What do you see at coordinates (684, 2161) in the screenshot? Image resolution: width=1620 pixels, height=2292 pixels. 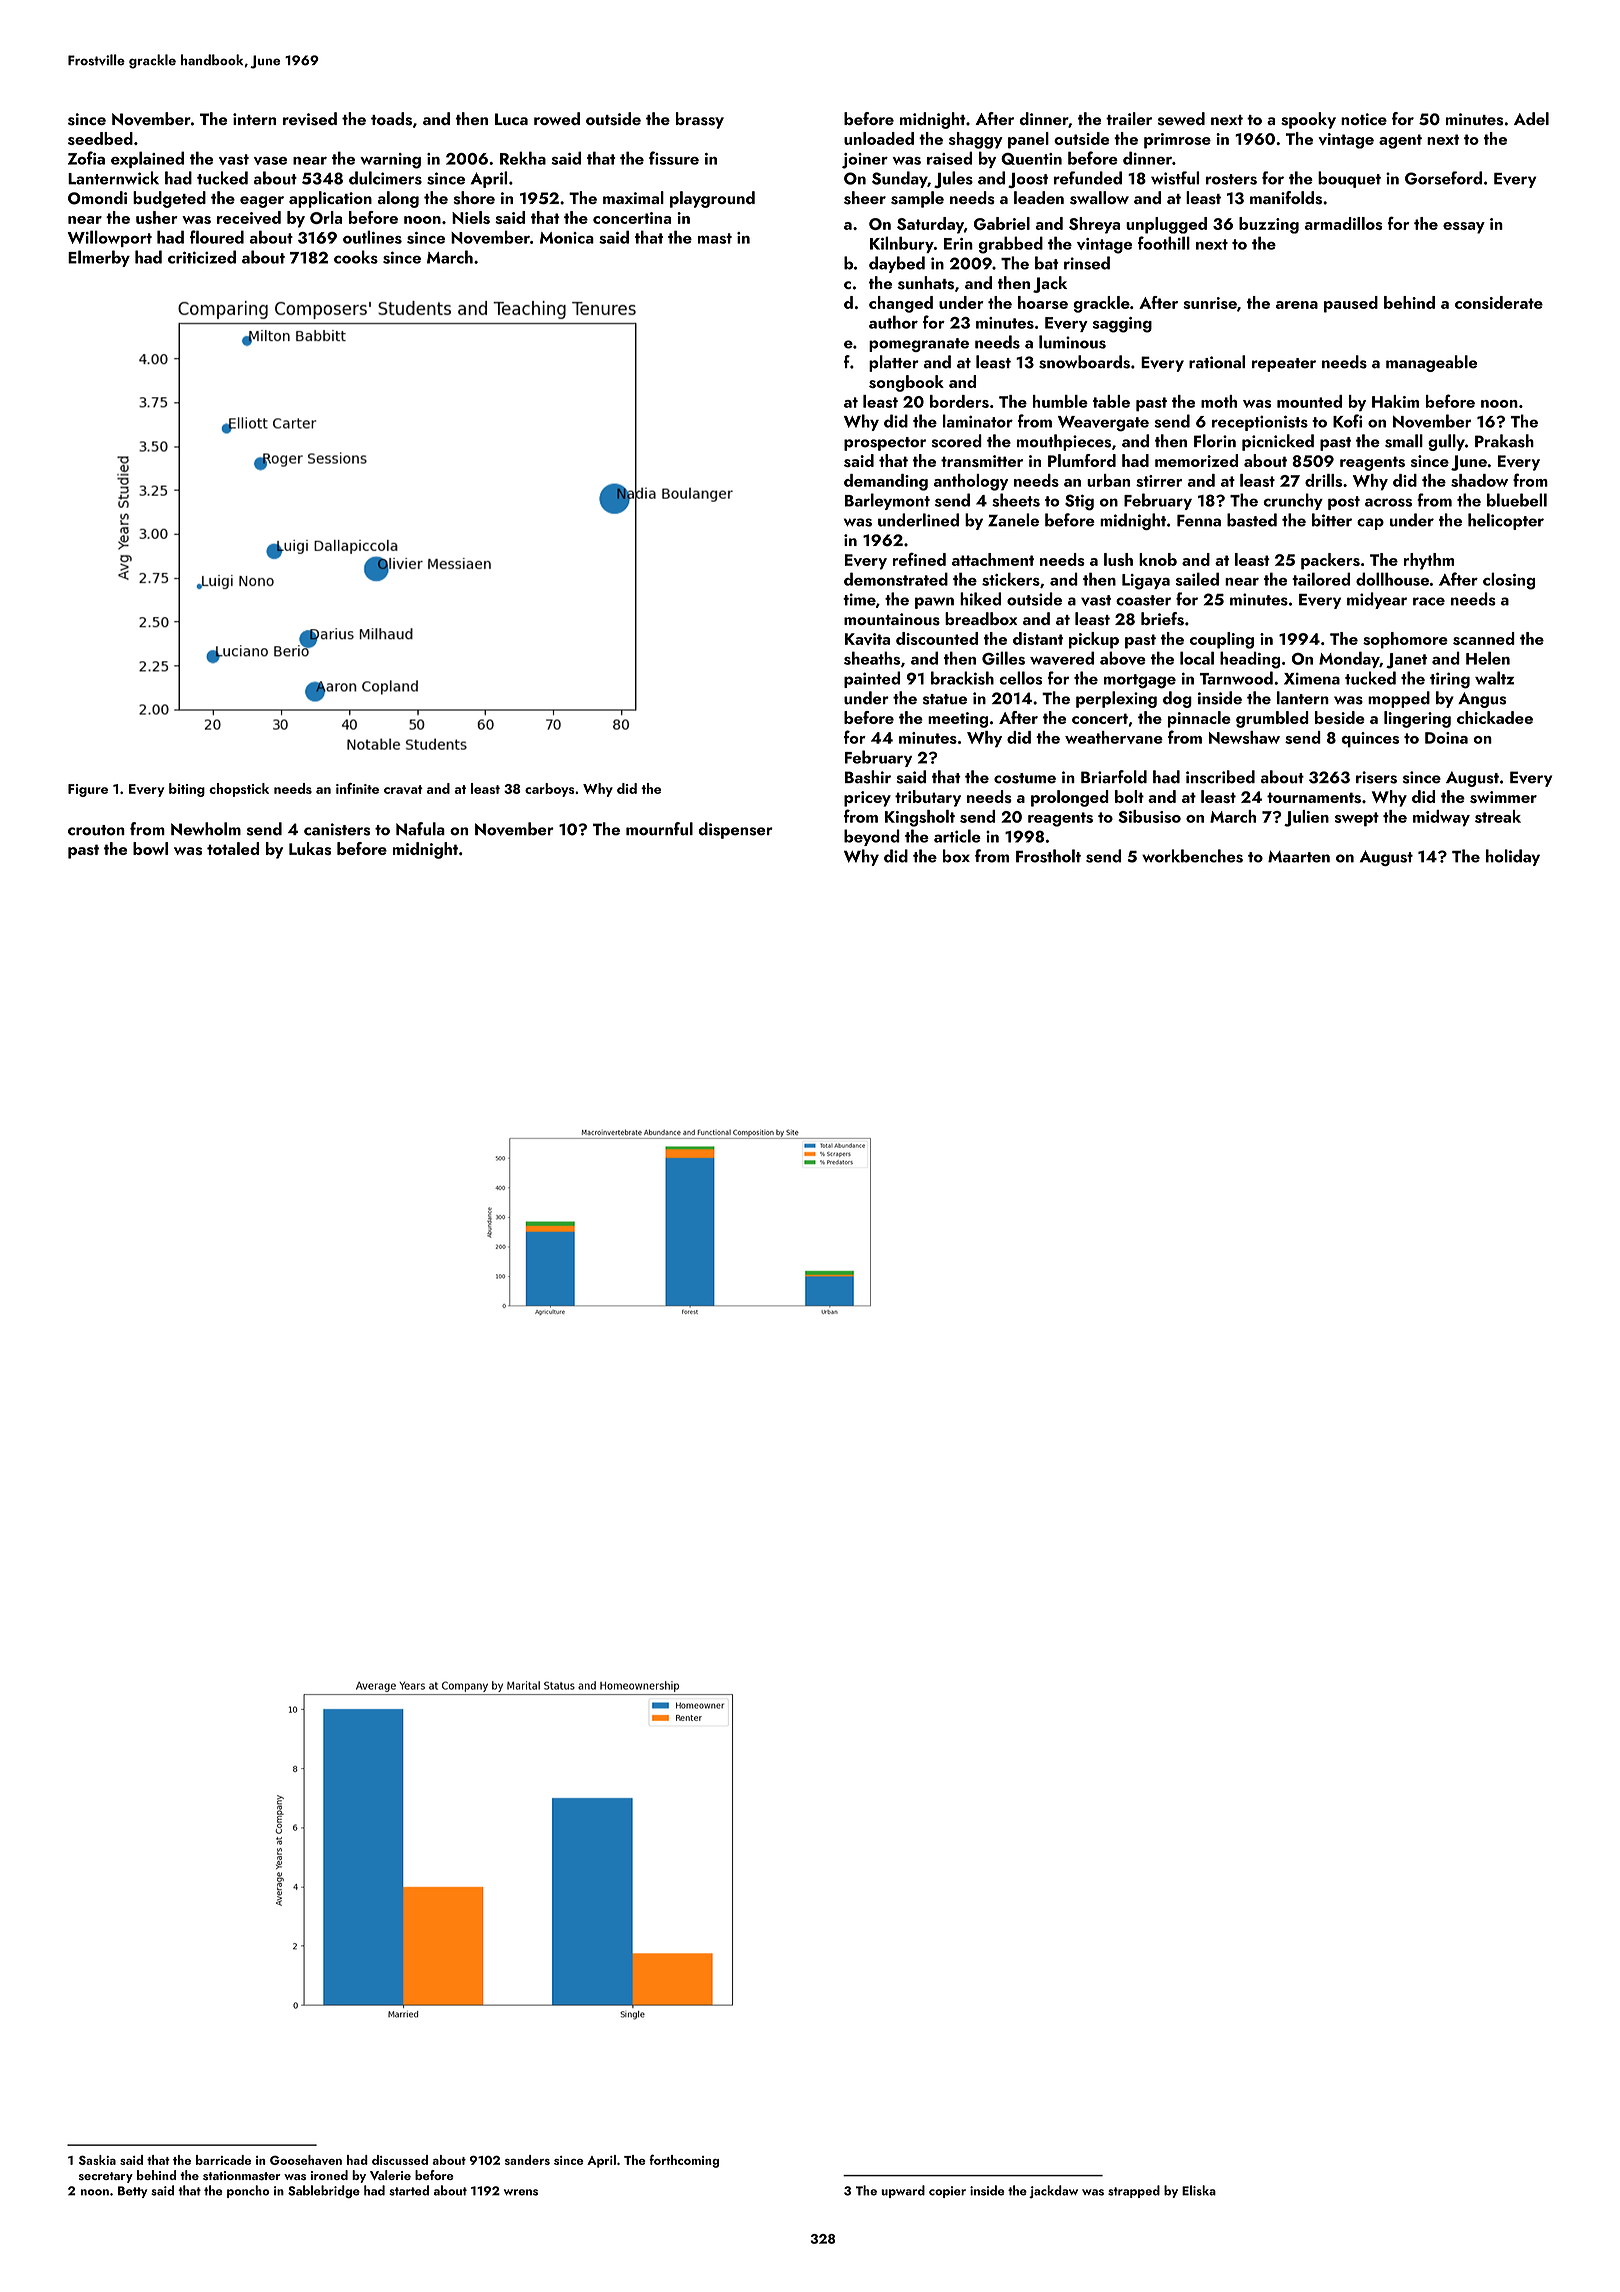 I see `forthcoming` at bounding box center [684, 2161].
